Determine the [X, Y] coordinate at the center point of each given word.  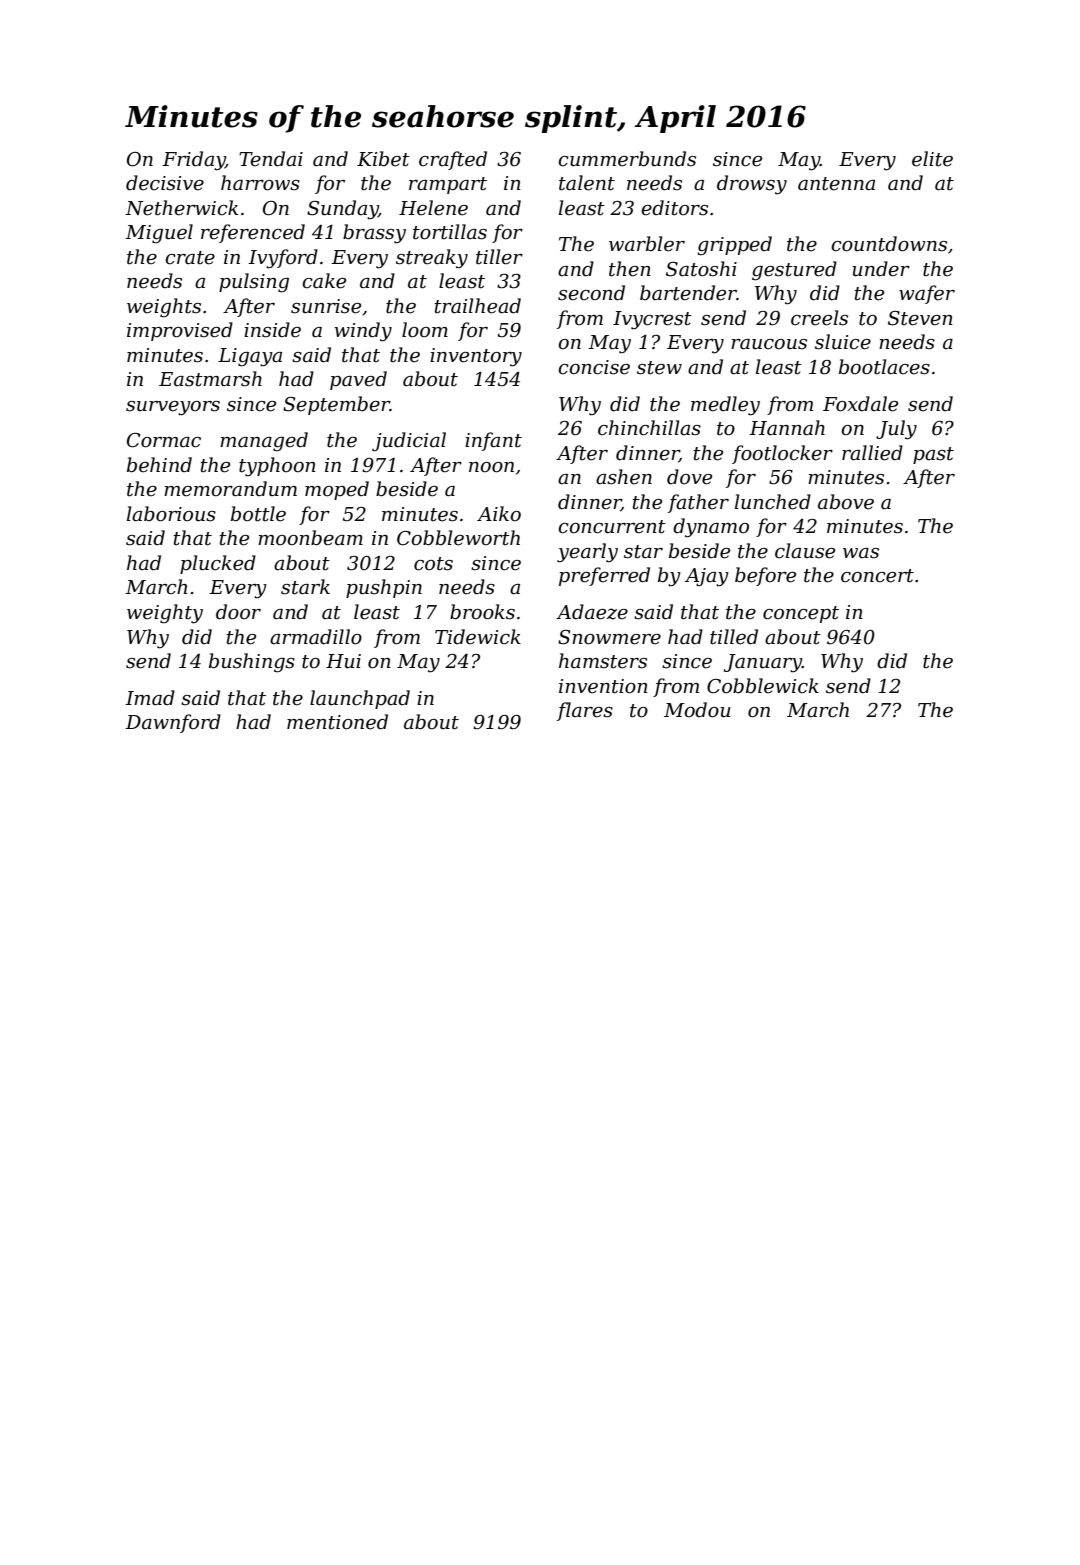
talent [587, 183]
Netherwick [181, 208]
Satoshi [701, 269]
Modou [697, 710]
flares [585, 711]
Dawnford [173, 723]
